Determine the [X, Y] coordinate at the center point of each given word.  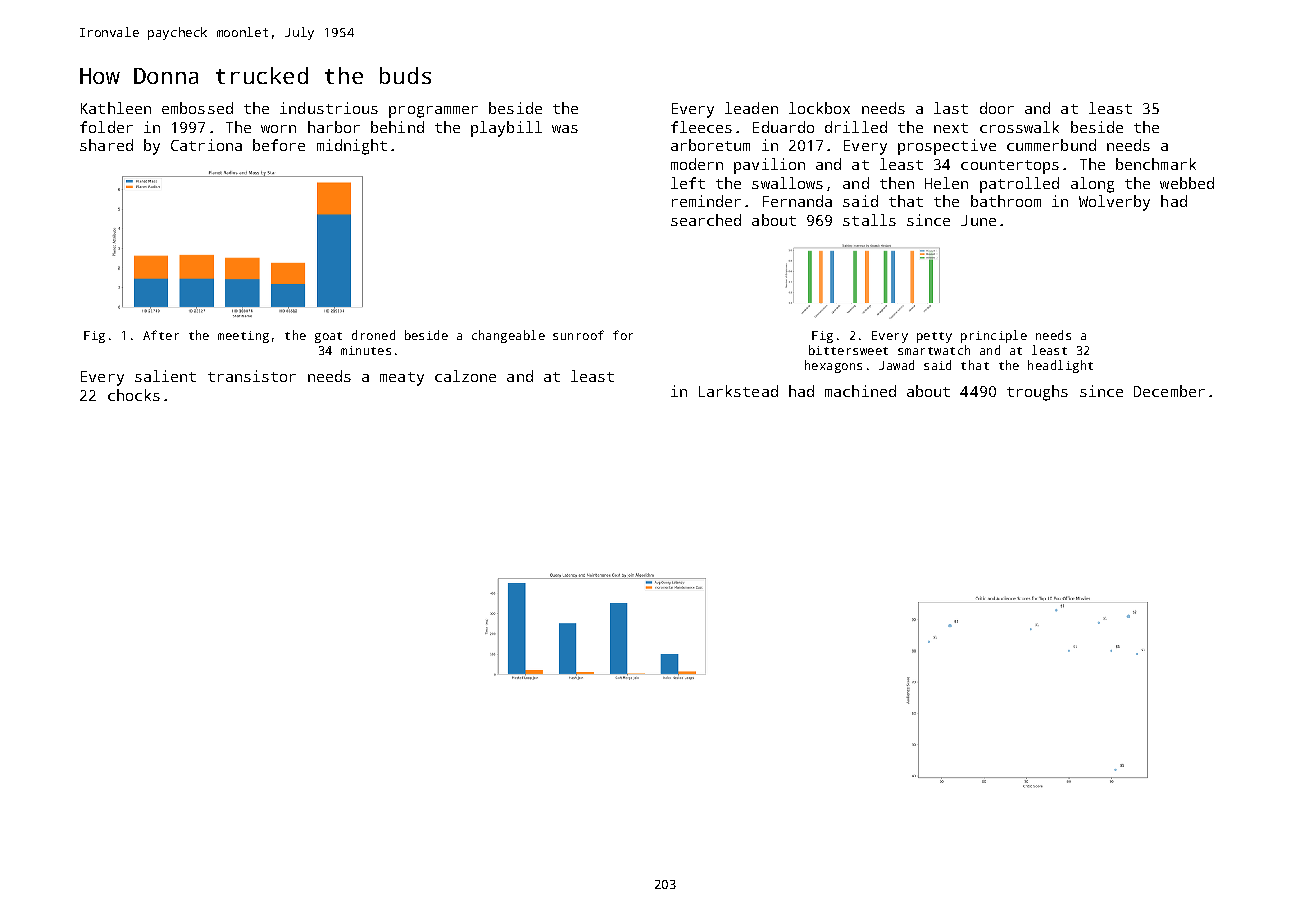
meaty [402, 379]
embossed [197, 108]
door [997, 108]
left [688, 183]
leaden [751, 108]
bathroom [1006, 201]
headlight [1060, 366]
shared [106, 145]
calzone [465, 376]
